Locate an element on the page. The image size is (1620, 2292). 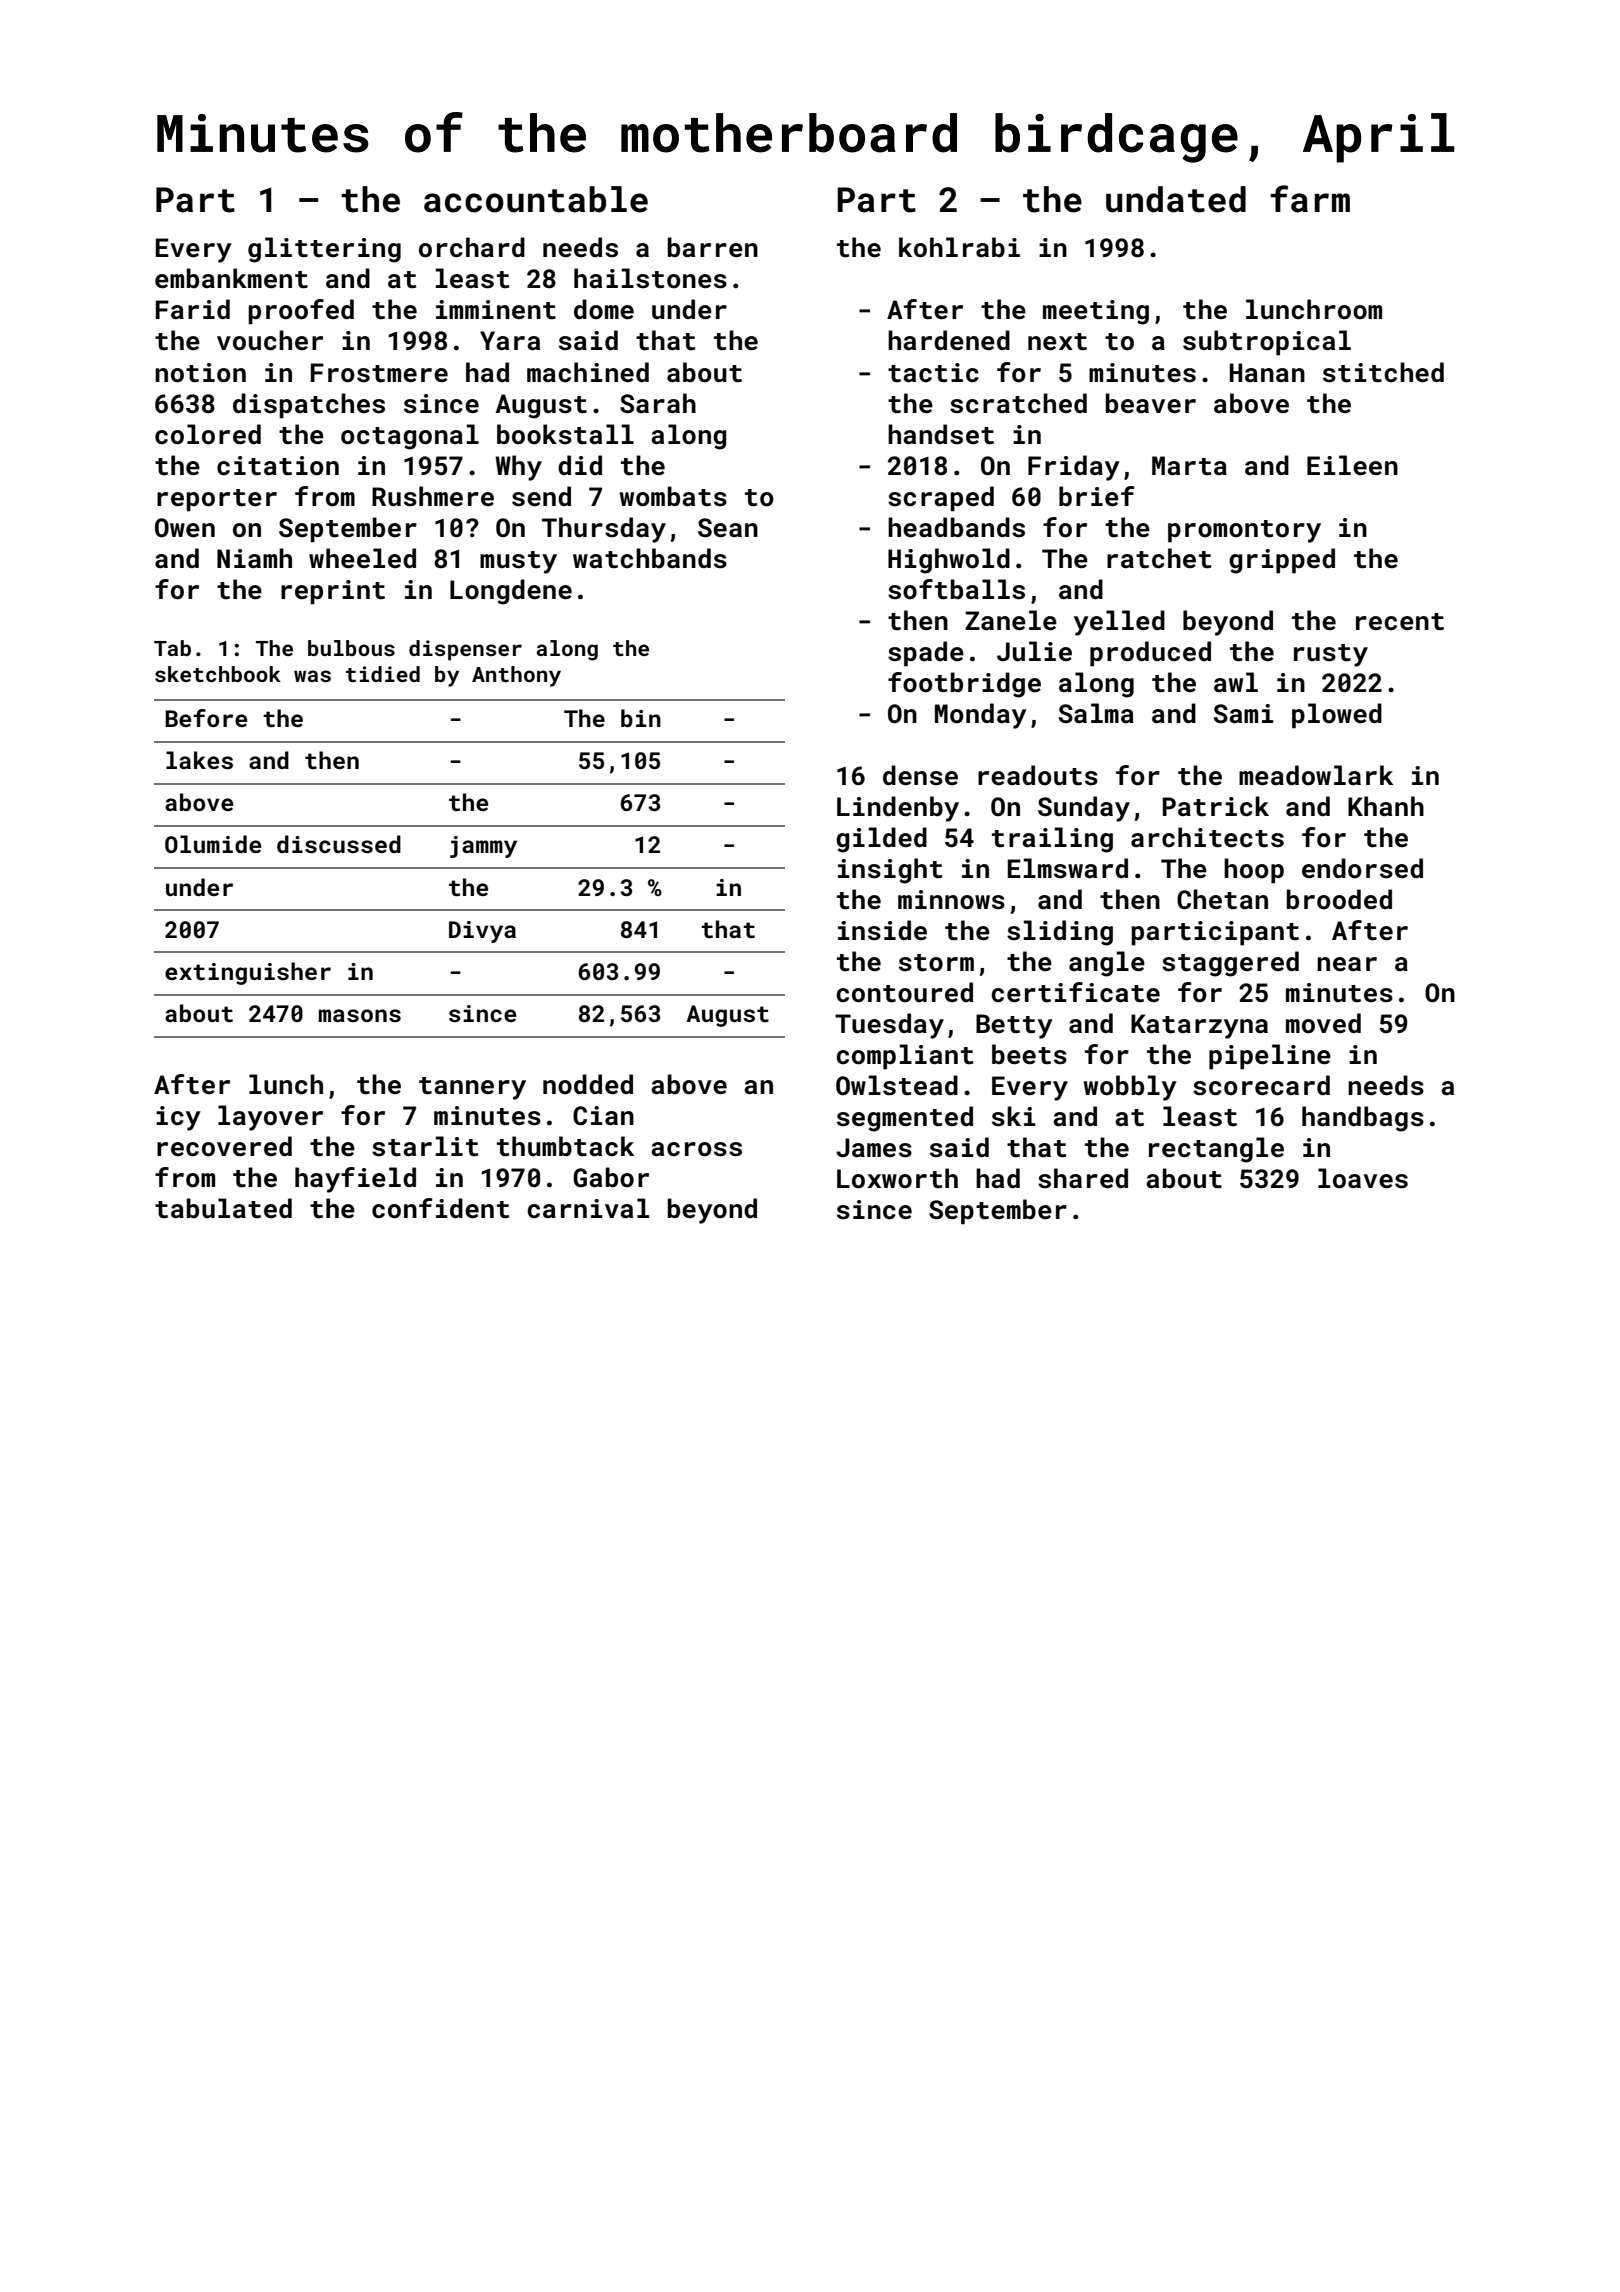
bin is located at coordinates (641, 718).
